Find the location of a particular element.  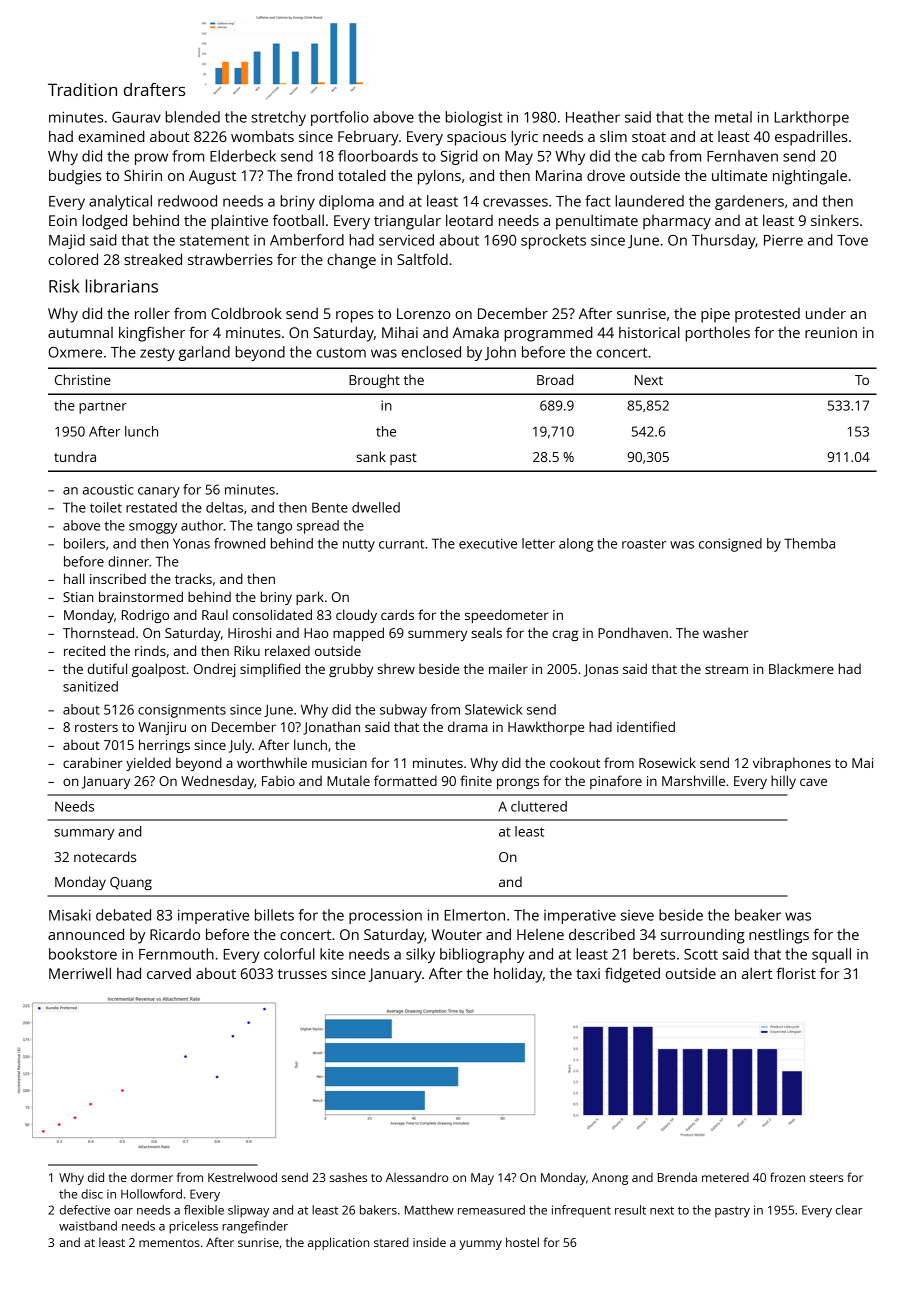

hall is located at coordinates (74, 578).
